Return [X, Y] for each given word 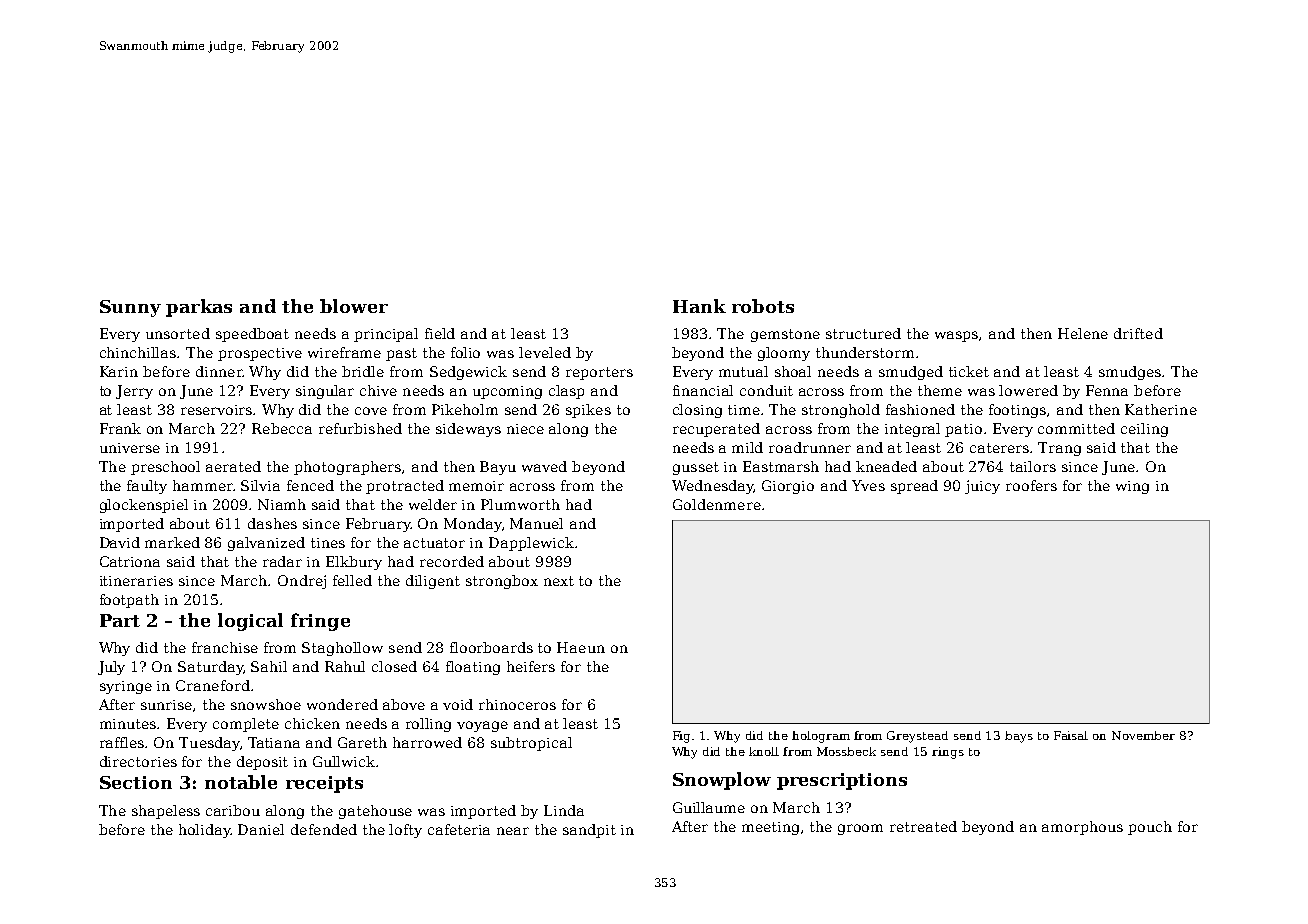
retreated [923, 826]
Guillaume [709, 807]
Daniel [261, 829]
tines [328, 543]
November [1143, 735]
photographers [347, 468]
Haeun [581, 647]
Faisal [1071, 735]
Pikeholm [465, 409]
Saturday [210, 668]
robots [763, 306]
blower [354, 306]
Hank [699, 306]
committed [1076, 428]
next [559, 581]
